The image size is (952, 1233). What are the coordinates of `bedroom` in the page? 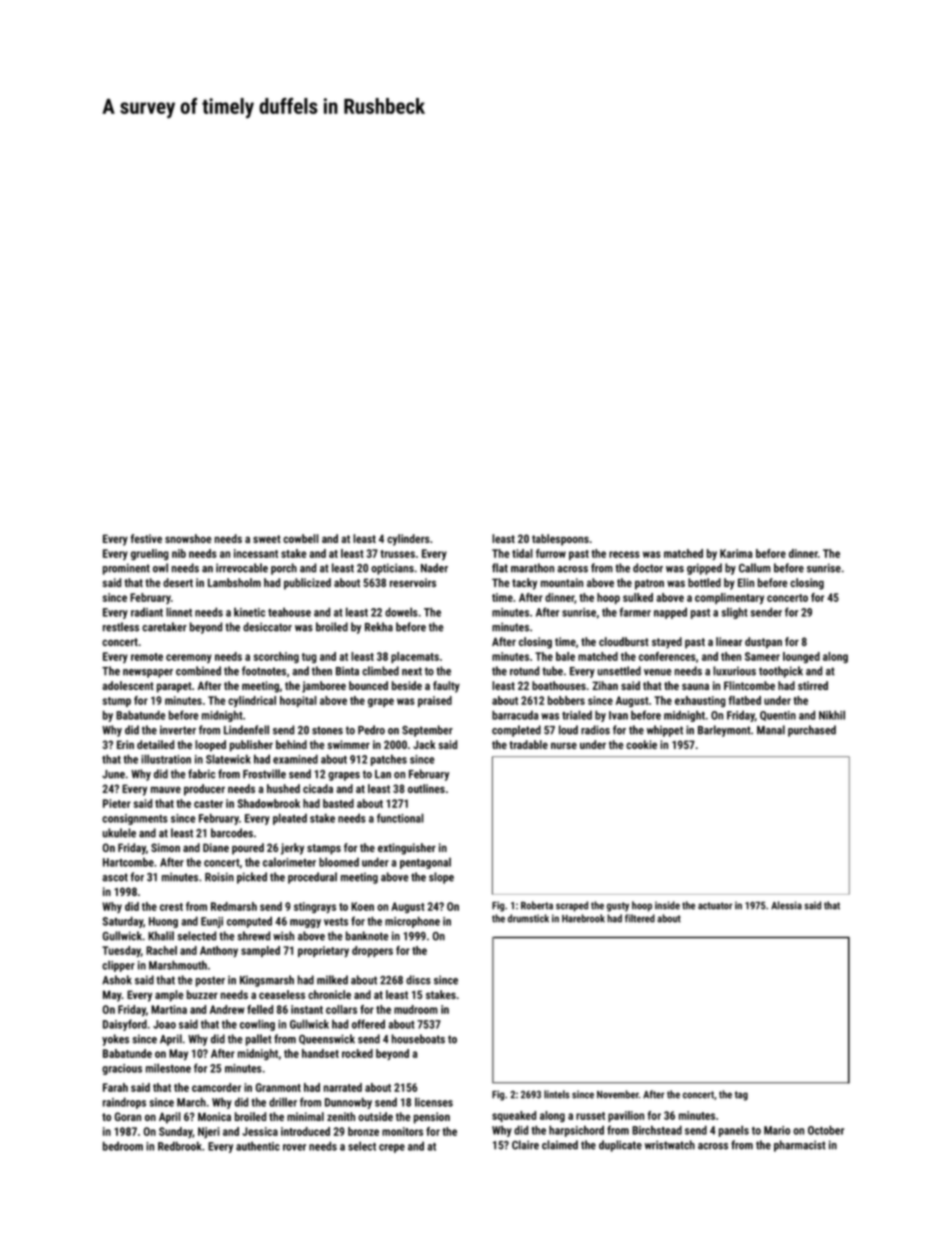 It's located at (123, 1146).
